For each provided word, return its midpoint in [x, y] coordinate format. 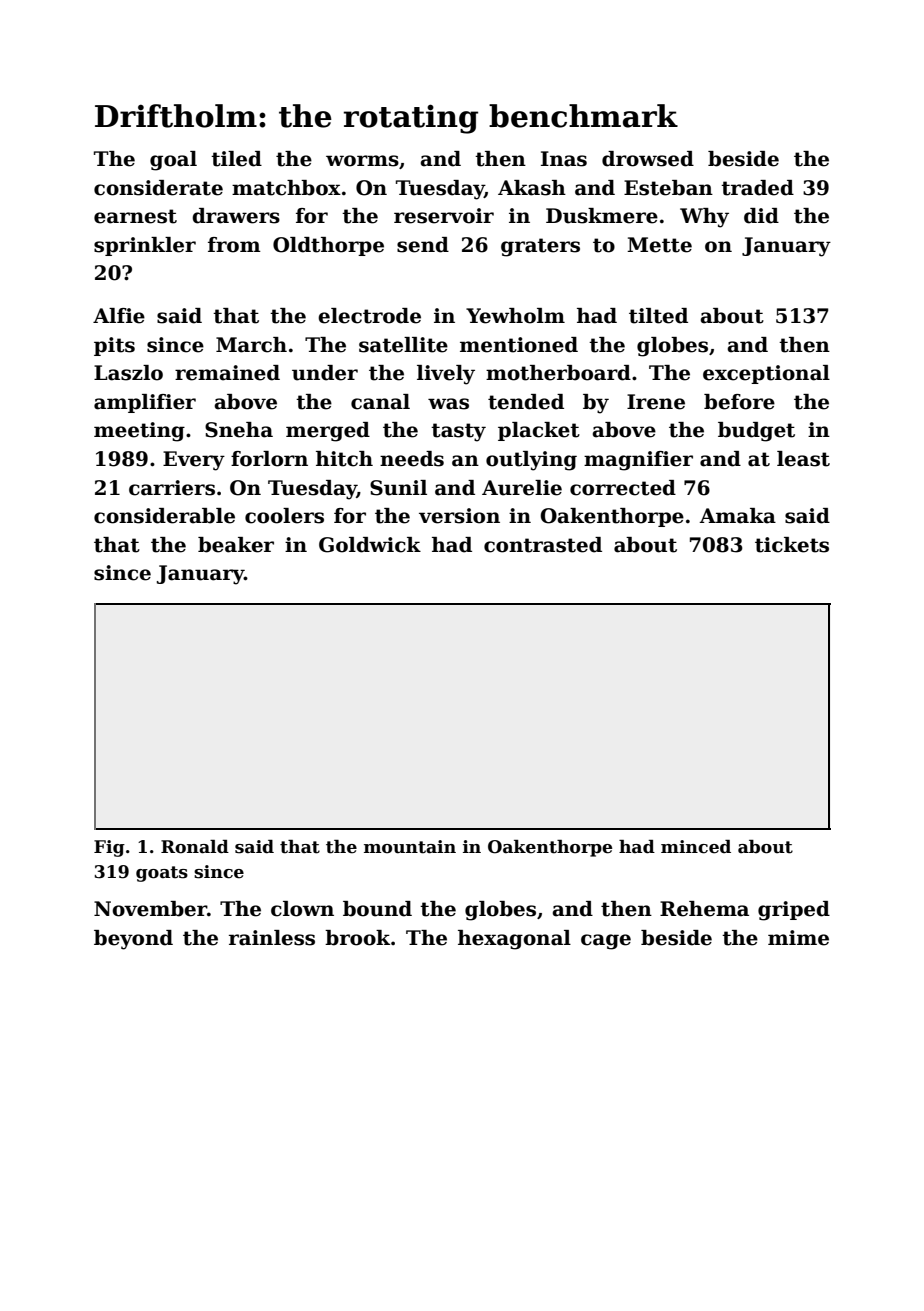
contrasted [543, 545]
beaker [236, 545]
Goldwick [370, 545]
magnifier [638, 461]
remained [227, 373]
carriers [172, 488]
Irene [656, 402]
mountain [410, 847]
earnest [135, 216]
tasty [458, 432]
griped [794, 911]
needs [412, 459]
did [761, 216]
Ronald [195, 847]
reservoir [444, 216]
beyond [133, 940]
